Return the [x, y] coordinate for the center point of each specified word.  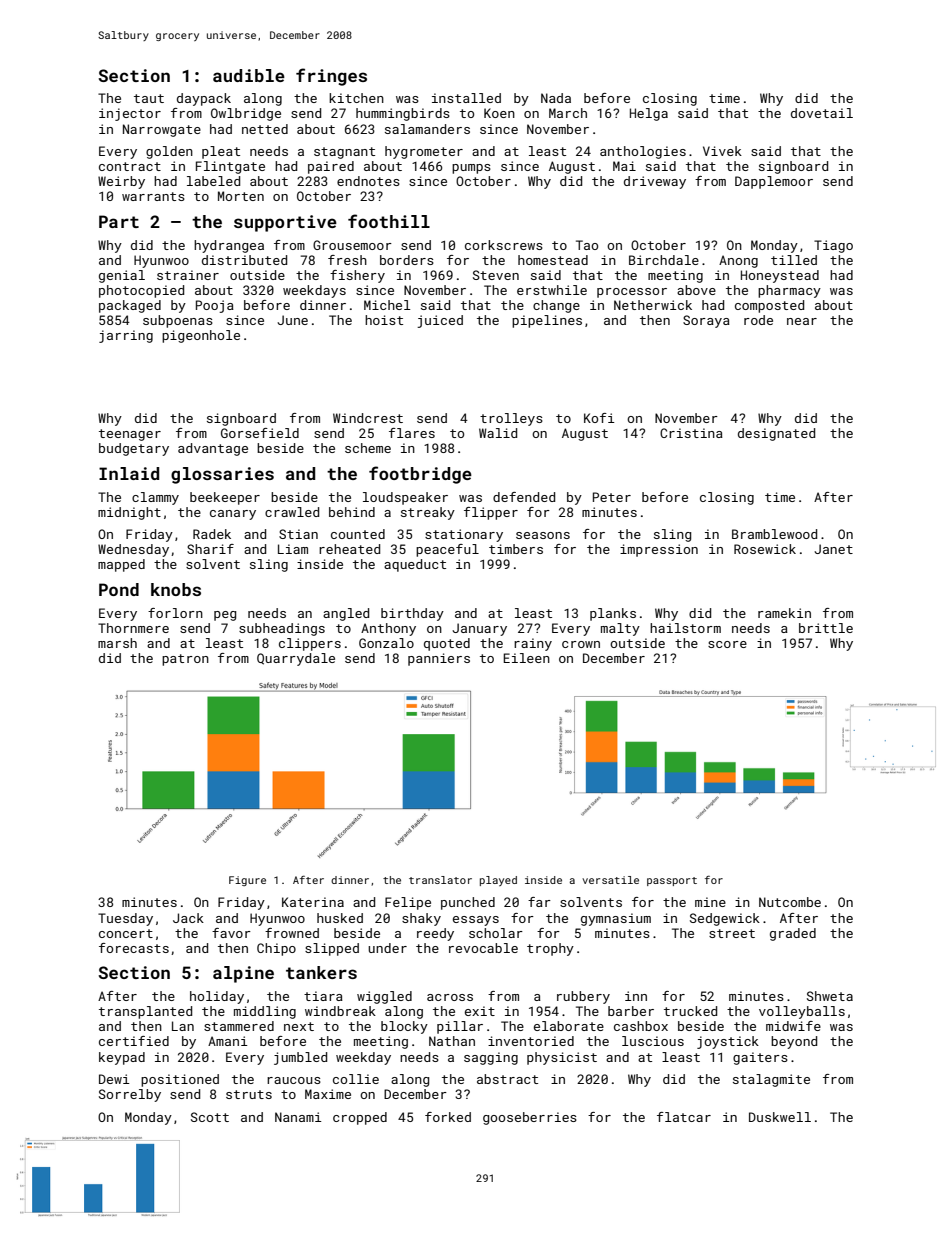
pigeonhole [201, 336]
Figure [247, 881]
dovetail [822, 113]
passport [672, 881]
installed [466, 98]
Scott [210, 1117]
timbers [516, 549]
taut [149, 98]
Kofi [599, 418]
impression [659, 550]
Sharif [210, 549]
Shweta [830, 996]
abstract [507, 1079]
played [498, 881]
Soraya [706, 321]
